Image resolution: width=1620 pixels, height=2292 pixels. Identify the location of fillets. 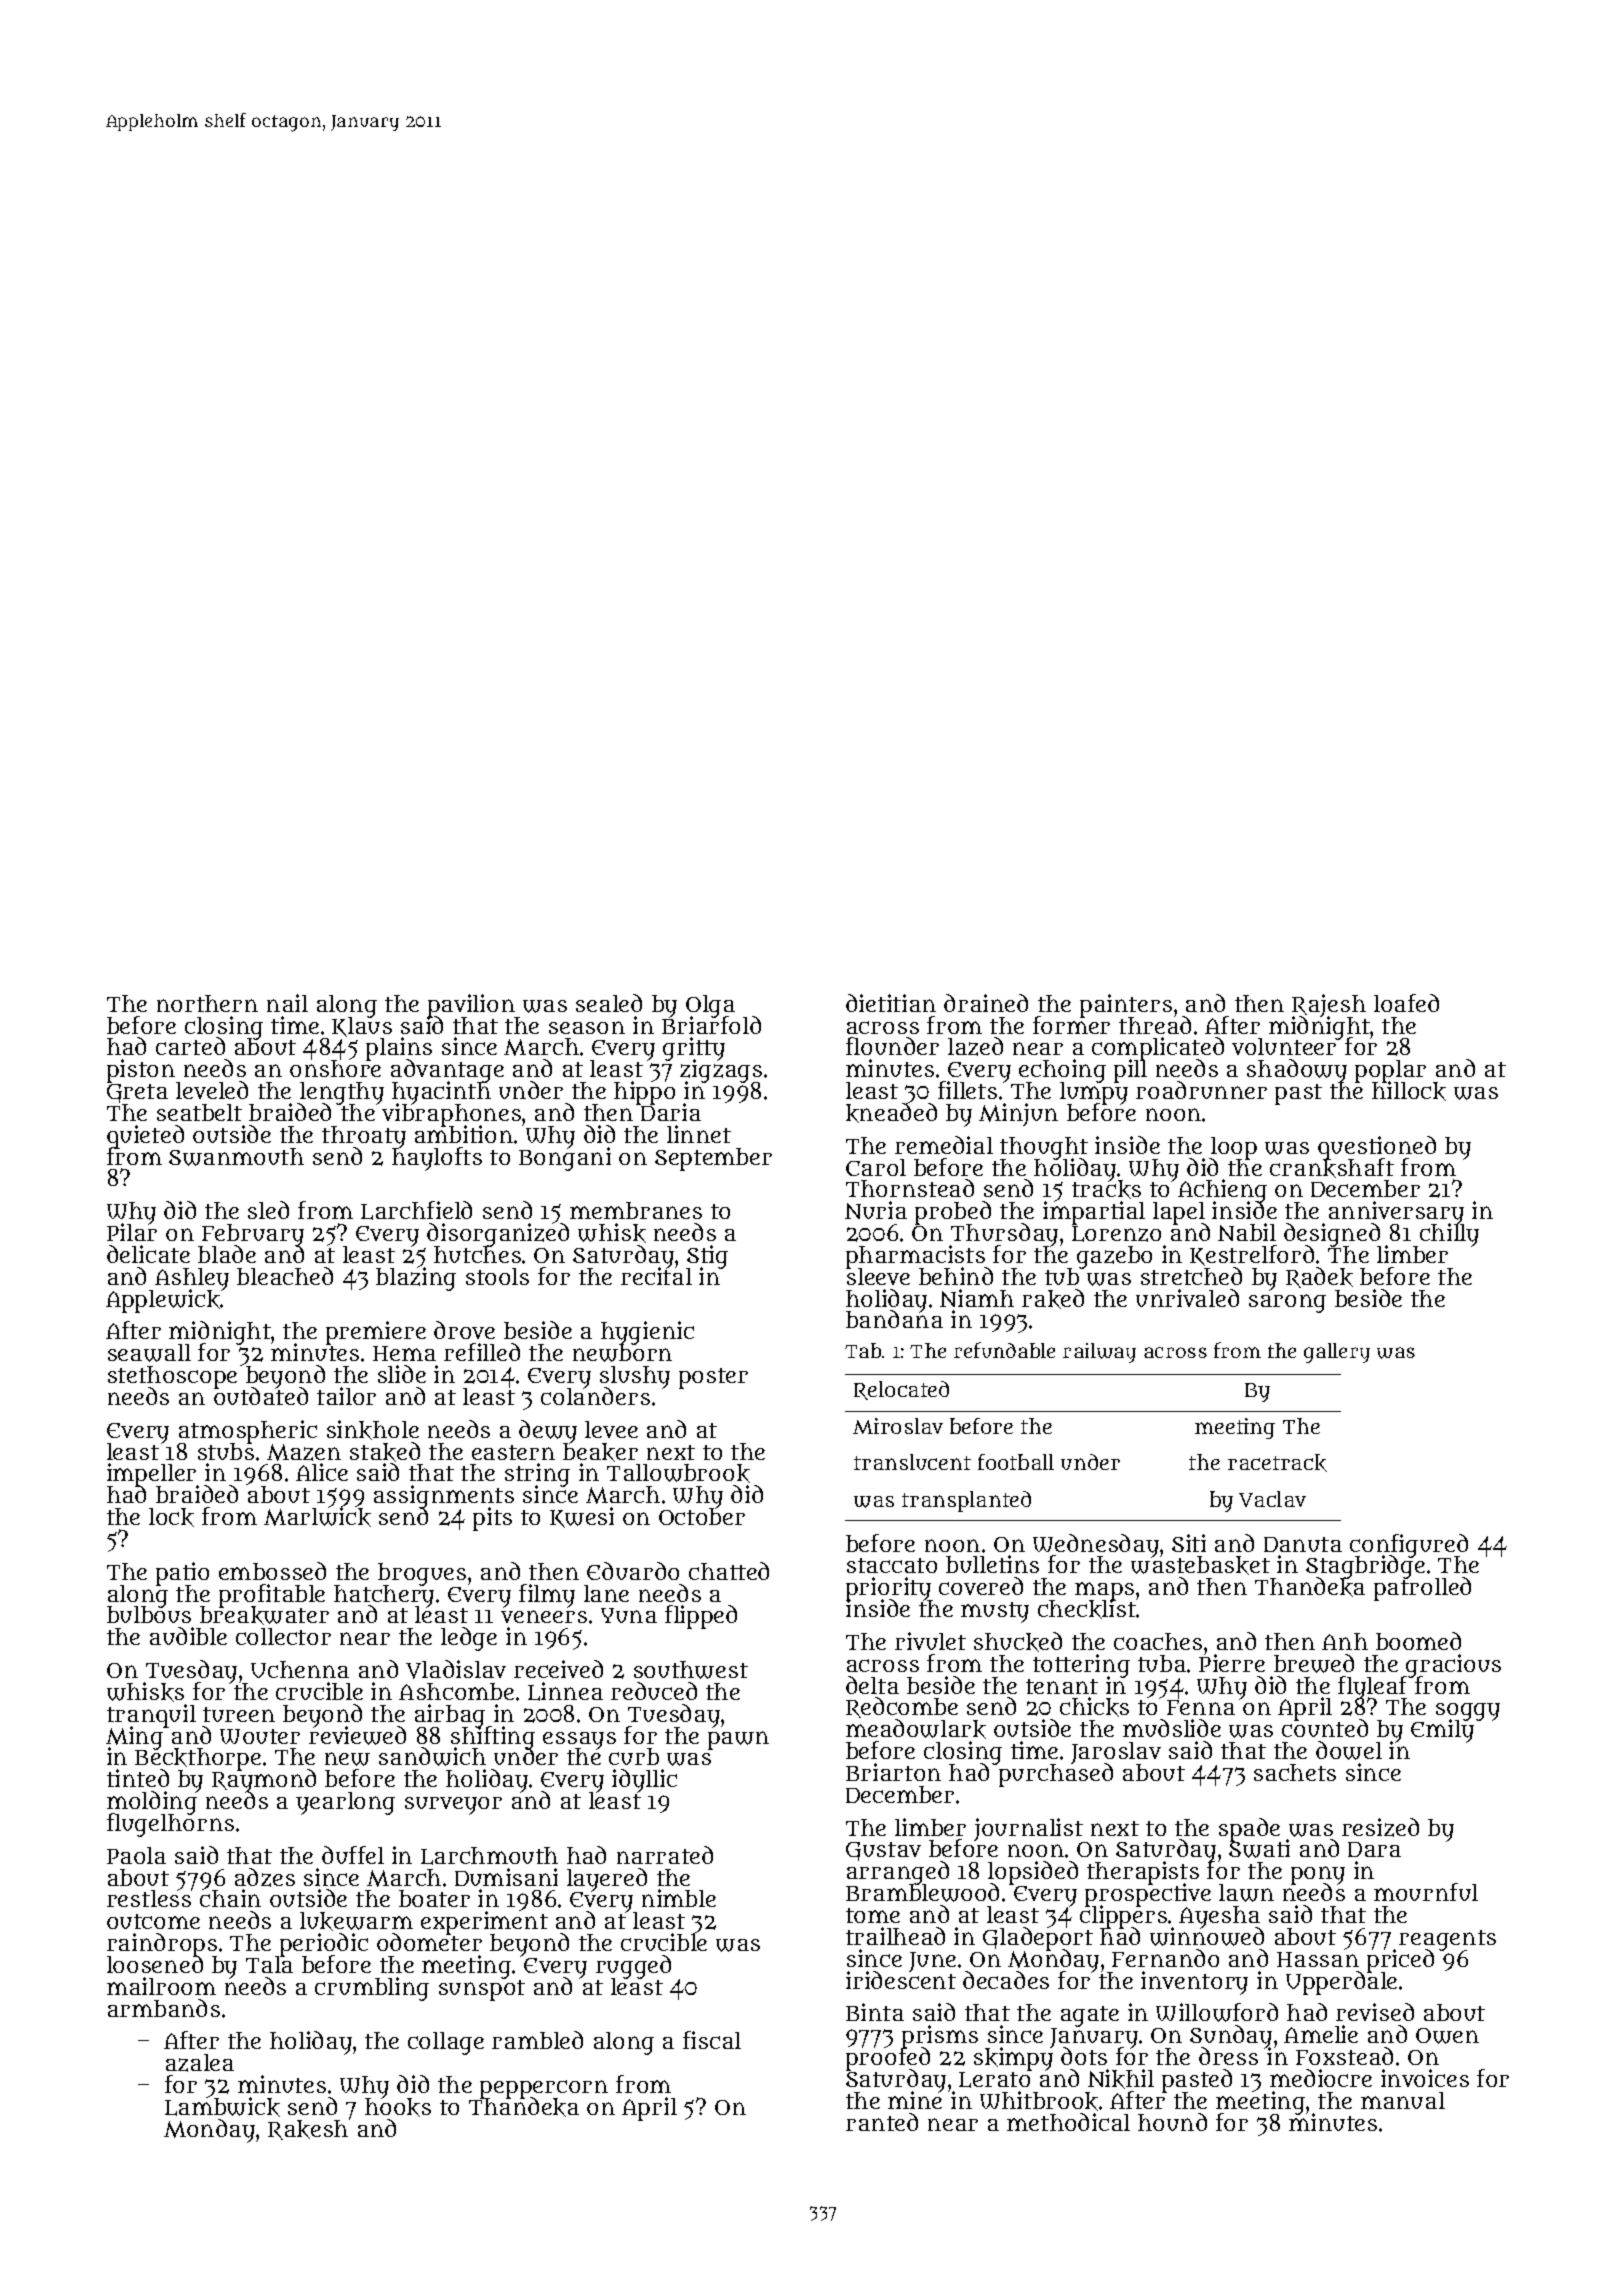
(967, 1091).
